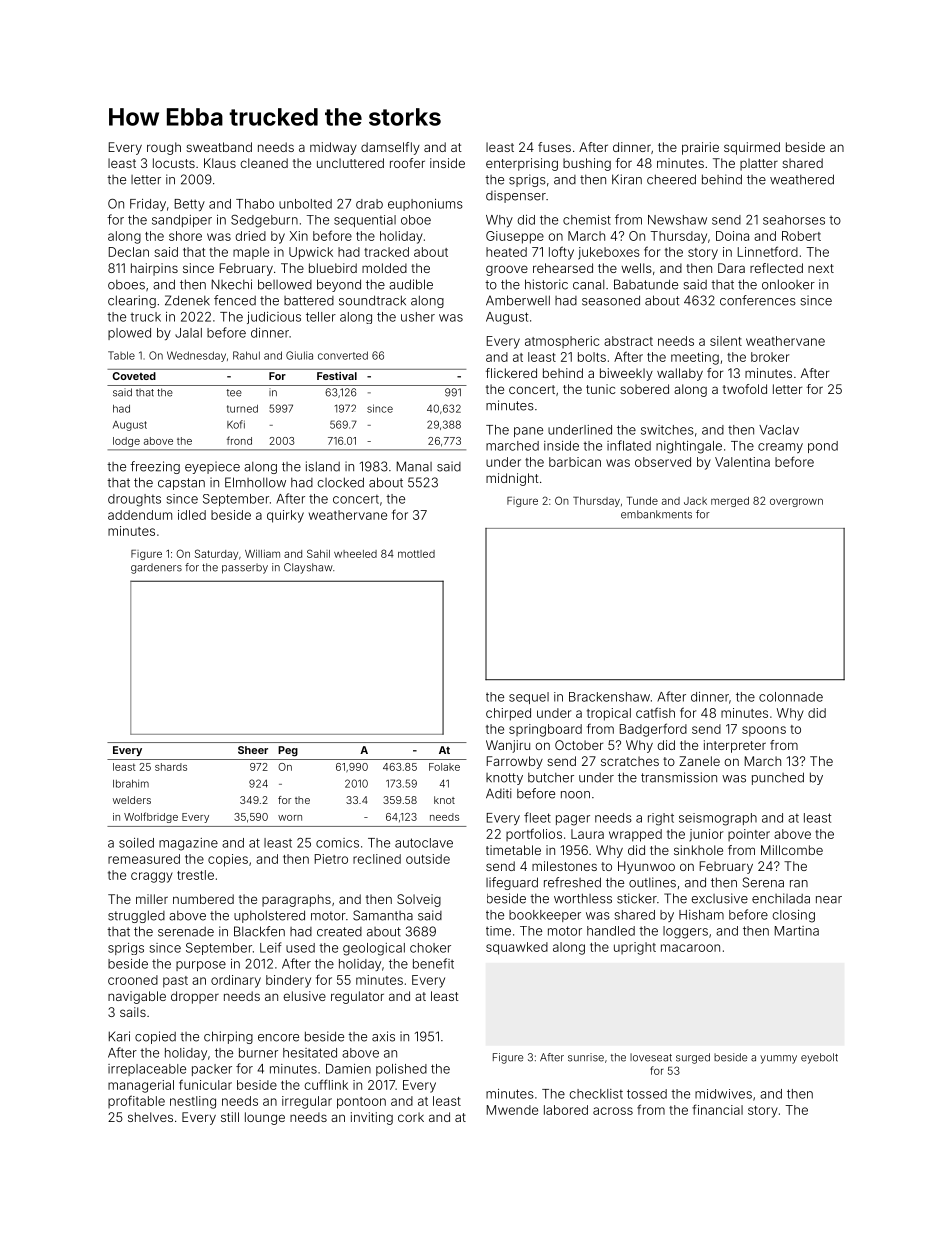 The width and height of the screenshot is (952, 1233). What do you see at coordinates (732, 236) in the screenshot?
I see `Doina` at bounding box center [732, 236].
